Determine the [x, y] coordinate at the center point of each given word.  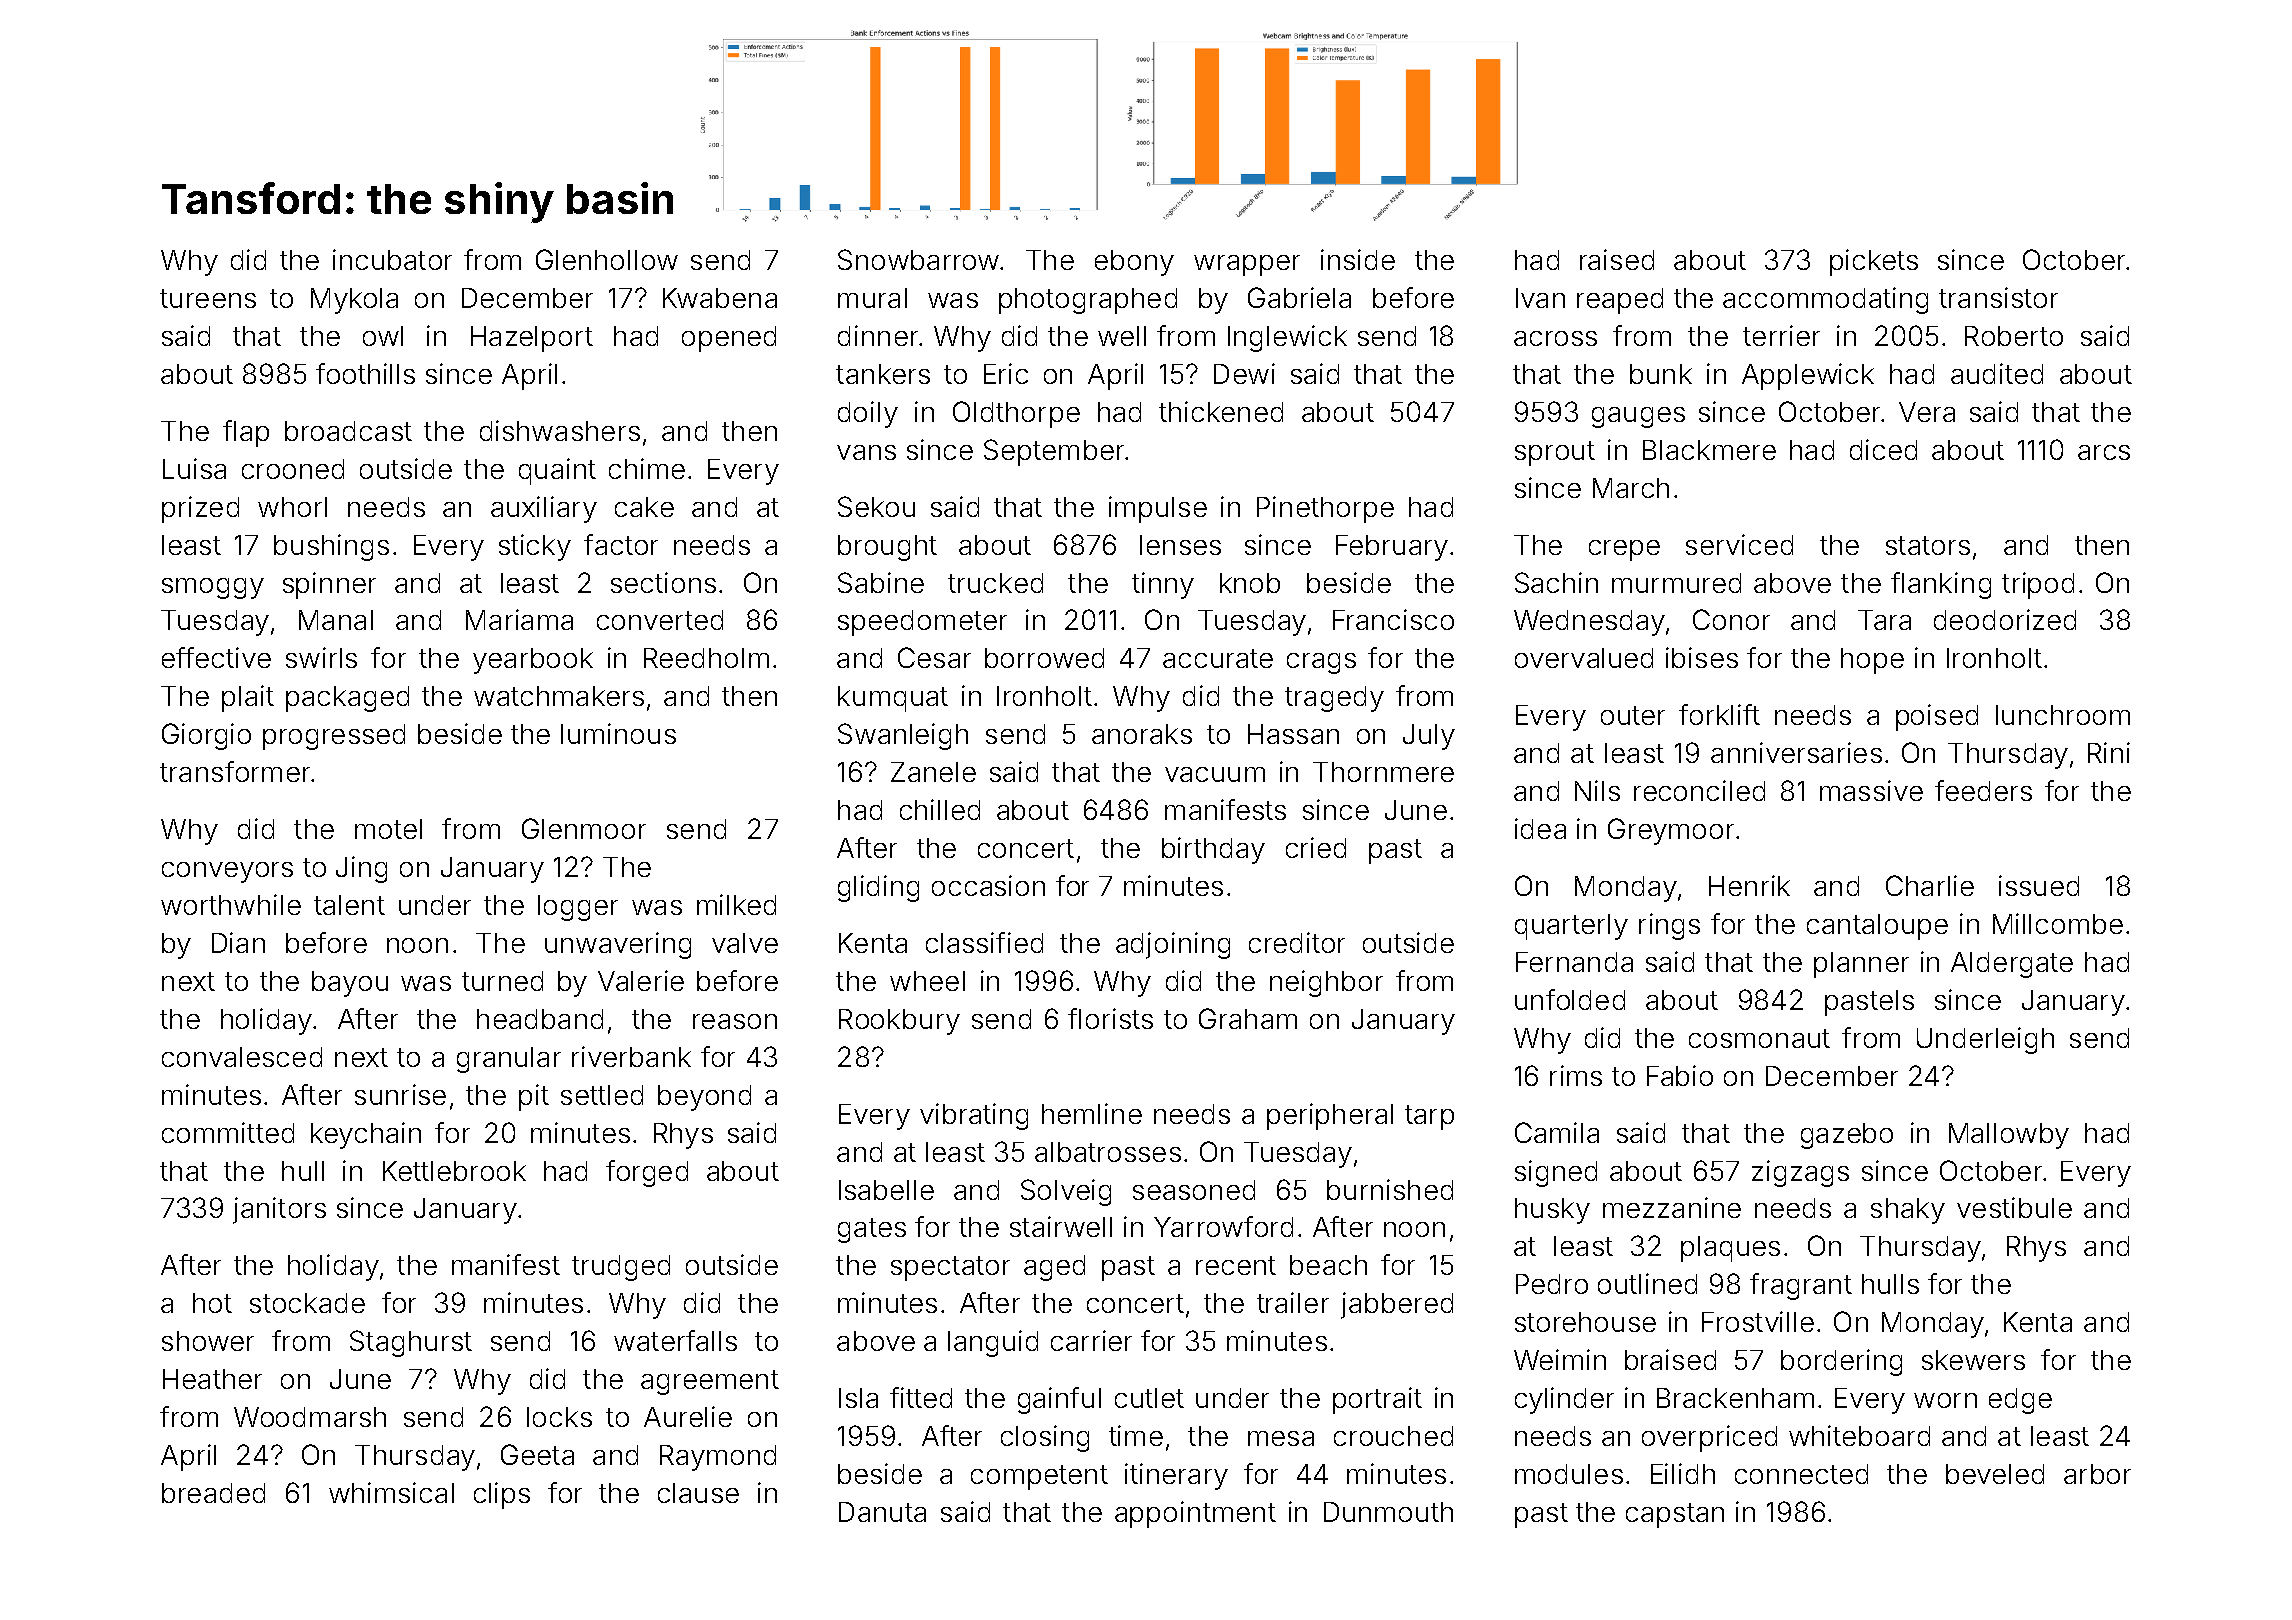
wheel [927, 981]
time [1136, 1435]
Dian [238, 942]
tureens [208, 298]
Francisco [1393, 619]
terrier [1781, 335]
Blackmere [1709, 450]
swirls [321, 657]
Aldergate [2012, 965]
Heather [212, 1379]
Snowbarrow [918, 259]
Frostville [1758, 1321]
